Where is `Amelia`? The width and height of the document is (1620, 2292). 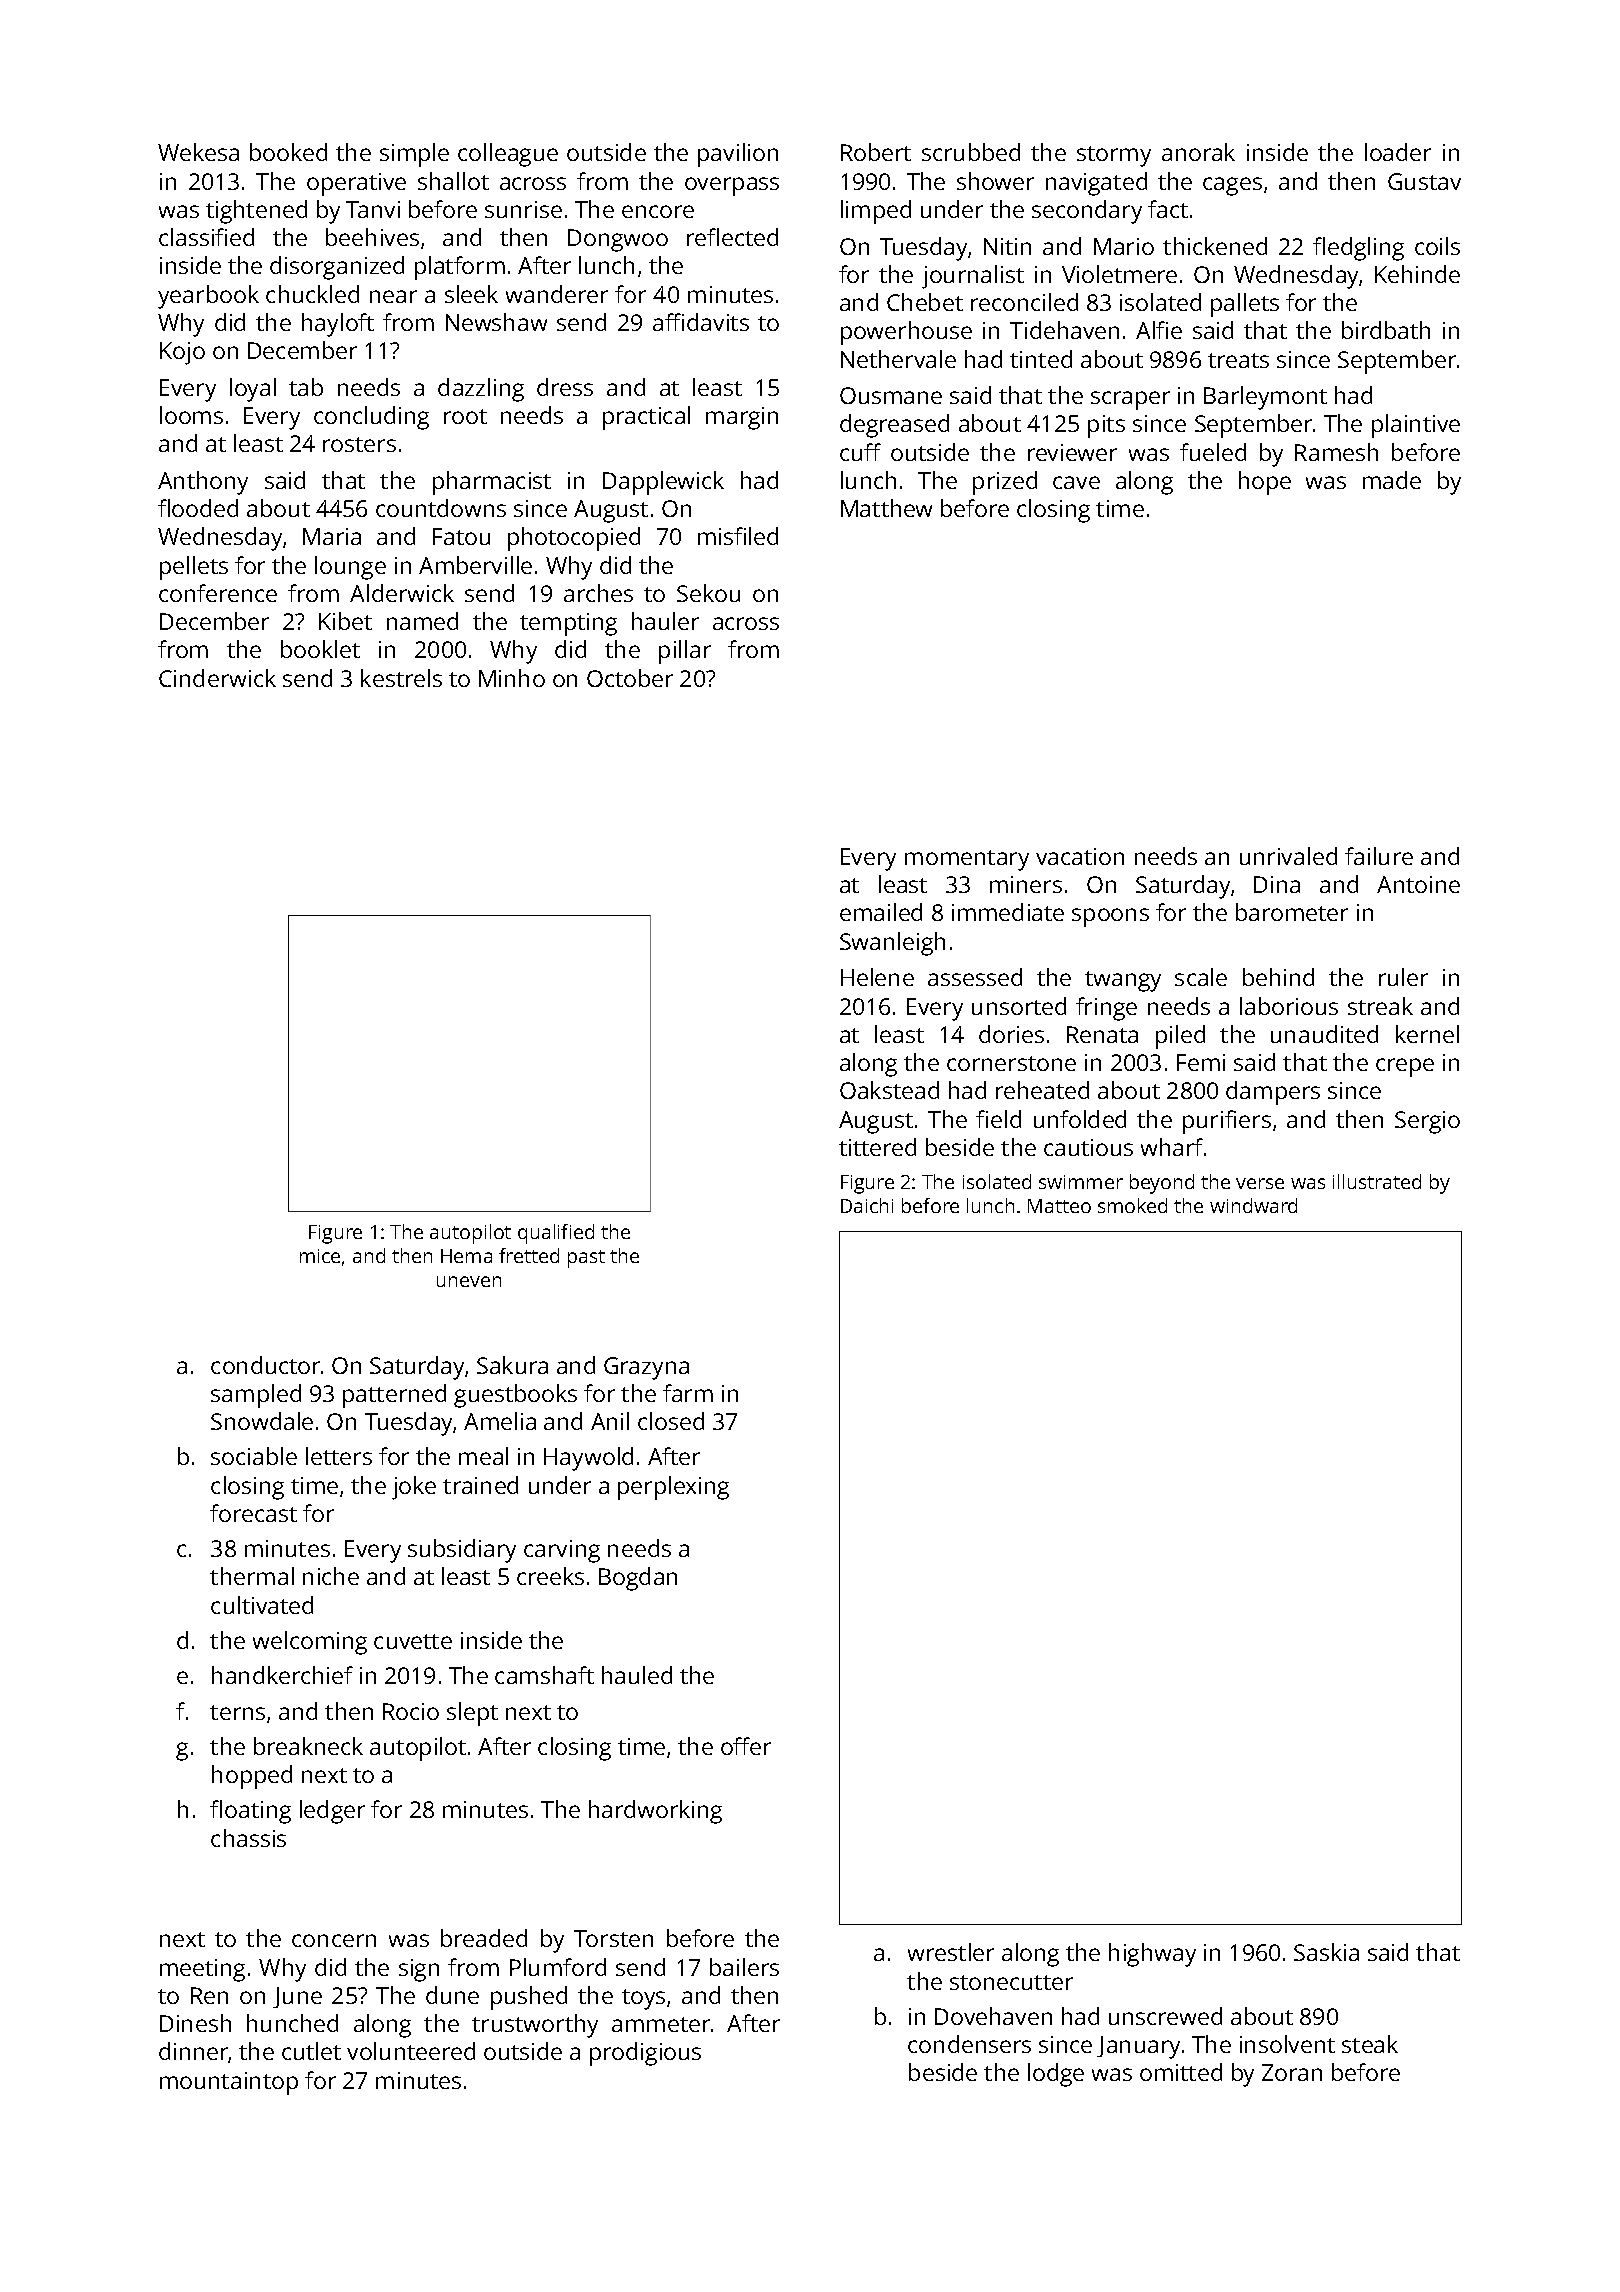 Amelia is located at coordinates (500, 1421).
